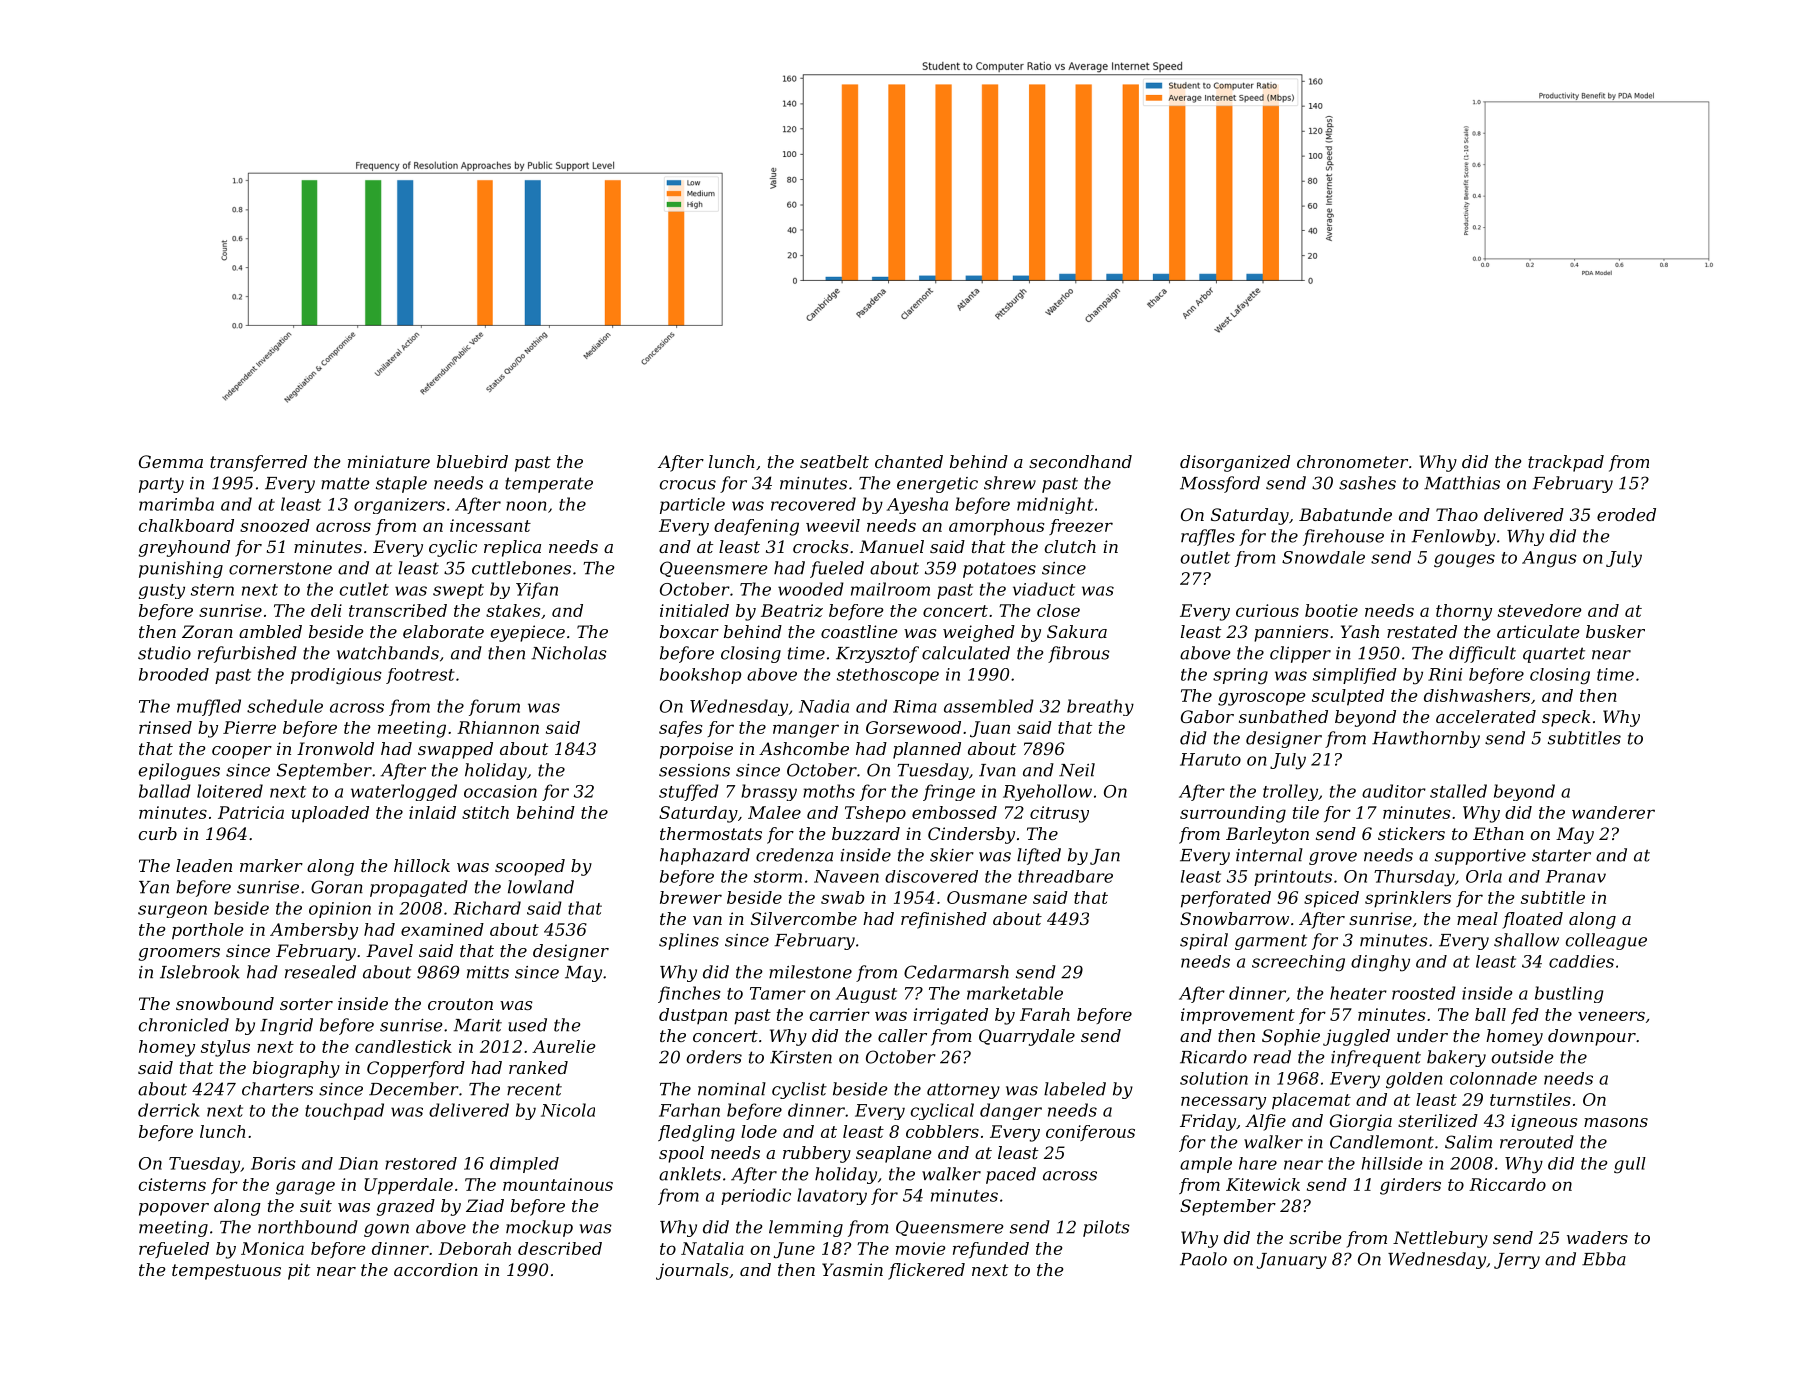  I want to click on opinion, so click(340, 910).
